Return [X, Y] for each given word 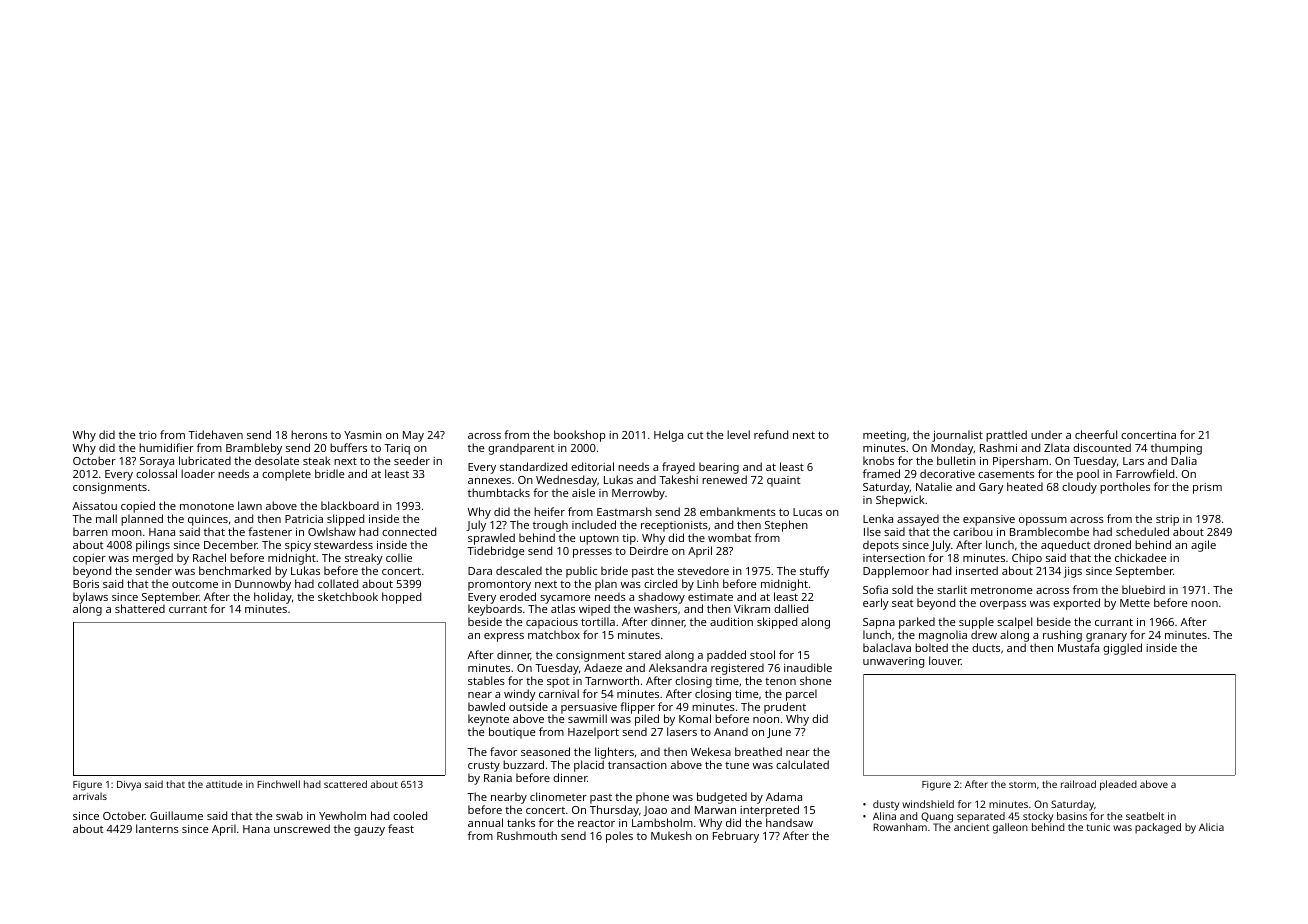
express [504, 637]
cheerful [1096, 434]
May [413, 436]
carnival [559, 693]
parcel [801, 695]
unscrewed [302, 828]
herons [309, 434]
